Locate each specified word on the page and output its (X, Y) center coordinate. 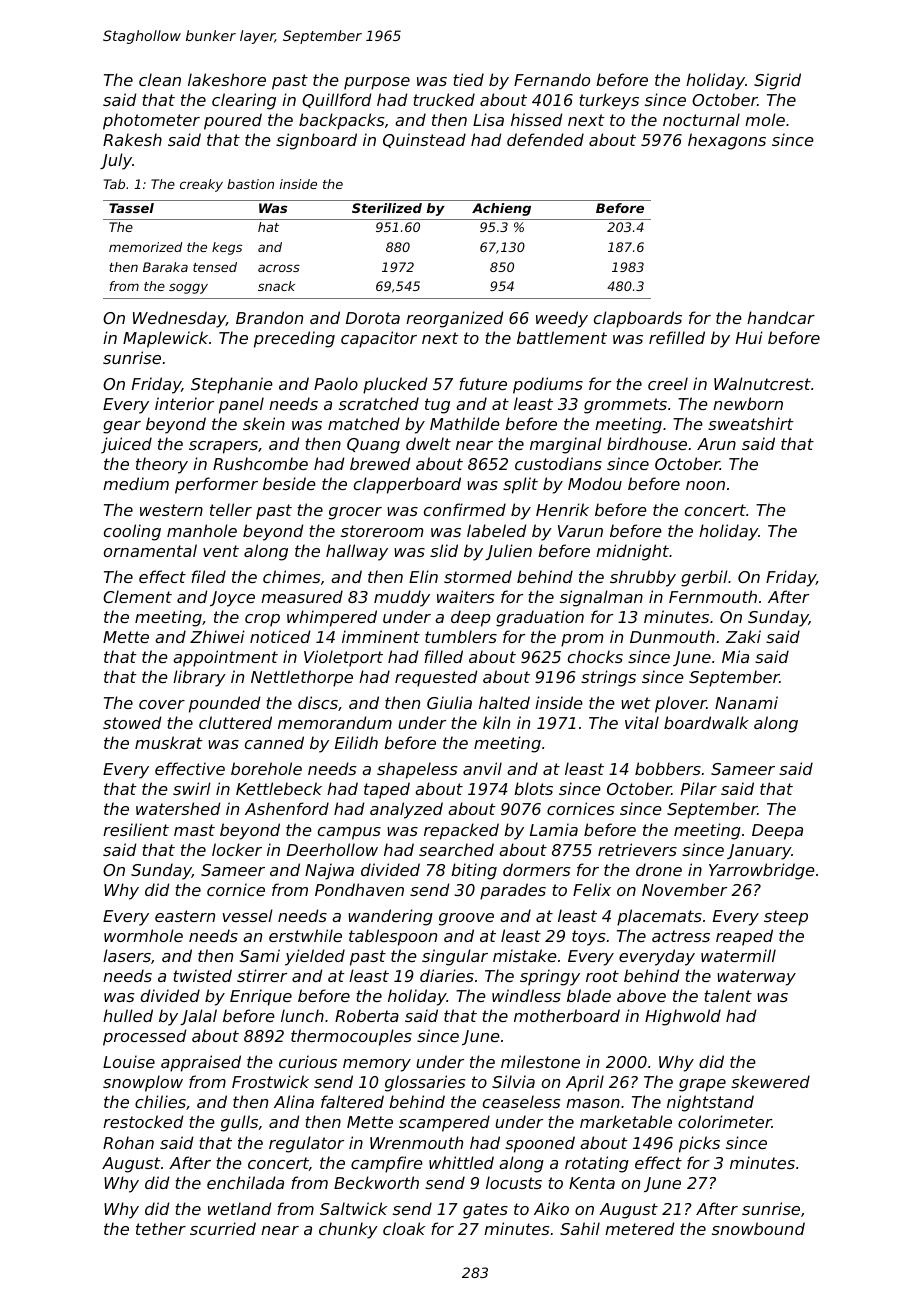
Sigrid (777, 81)
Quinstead (424, 140)
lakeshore (227, 79)
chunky (348, 1230)
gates (485, 1211)
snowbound (758, 1228)
